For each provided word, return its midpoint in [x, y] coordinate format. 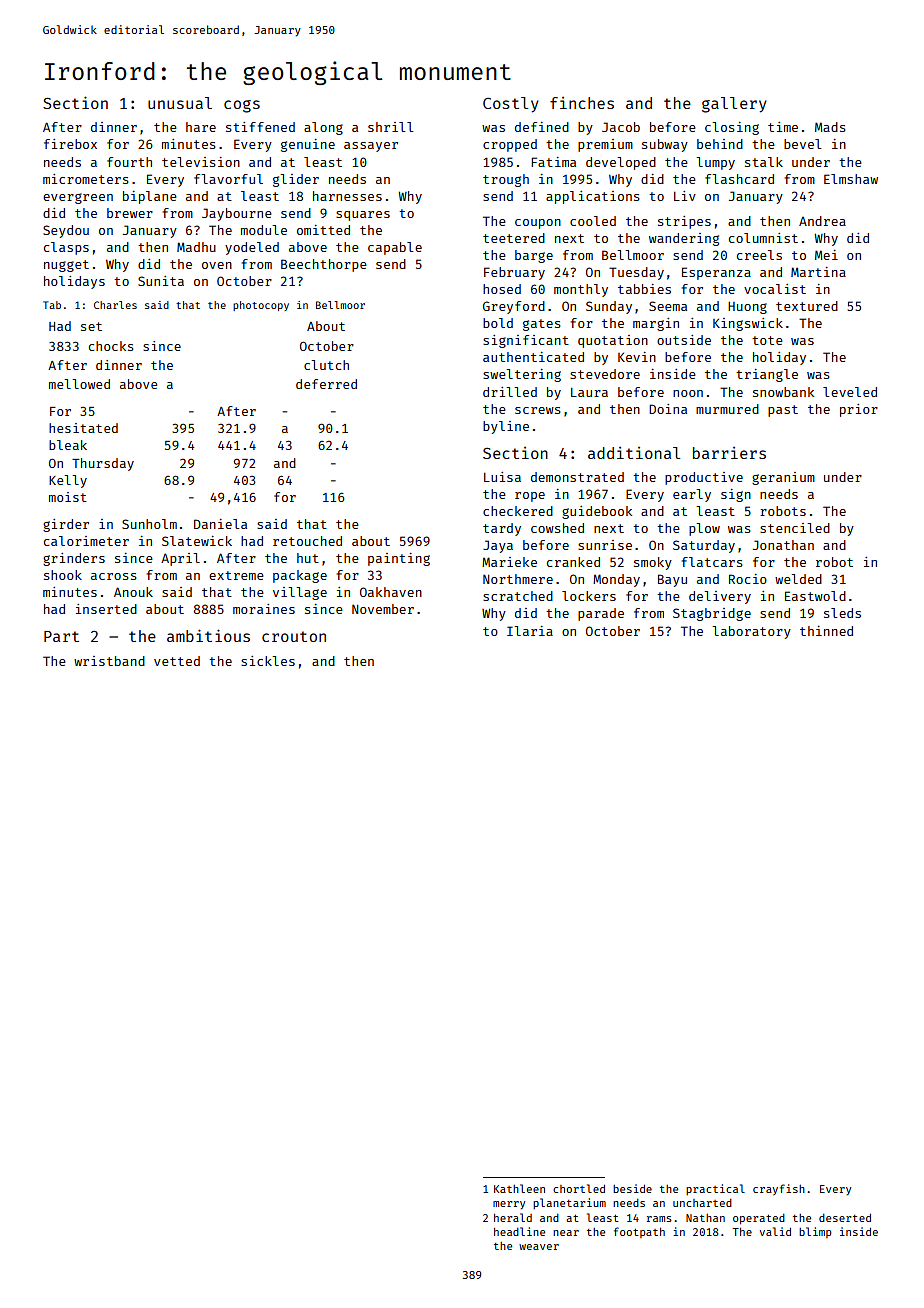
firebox [70, 144]
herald [513, 1217]
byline [506, 427]
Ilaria [530, 631]
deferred [326, 384]
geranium [783, 478]
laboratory [751, 632]
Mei [826, 255]
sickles [268, 661]
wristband [109, 661]
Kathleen [519, 1188]
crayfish [779, 1189]
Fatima [553, 162]
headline [519, 1231]
